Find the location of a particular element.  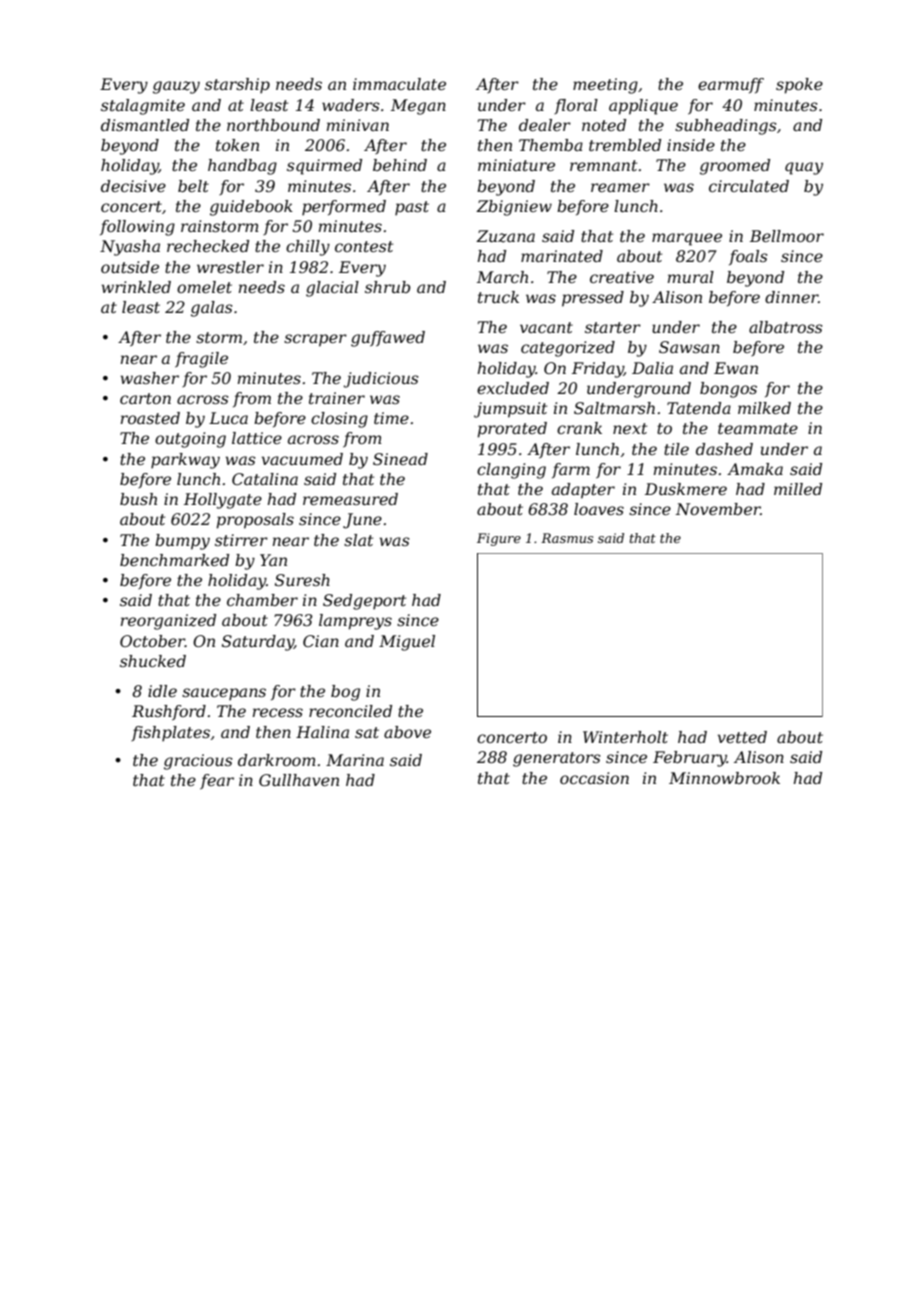

waders is located at coordinates (351, 105).
